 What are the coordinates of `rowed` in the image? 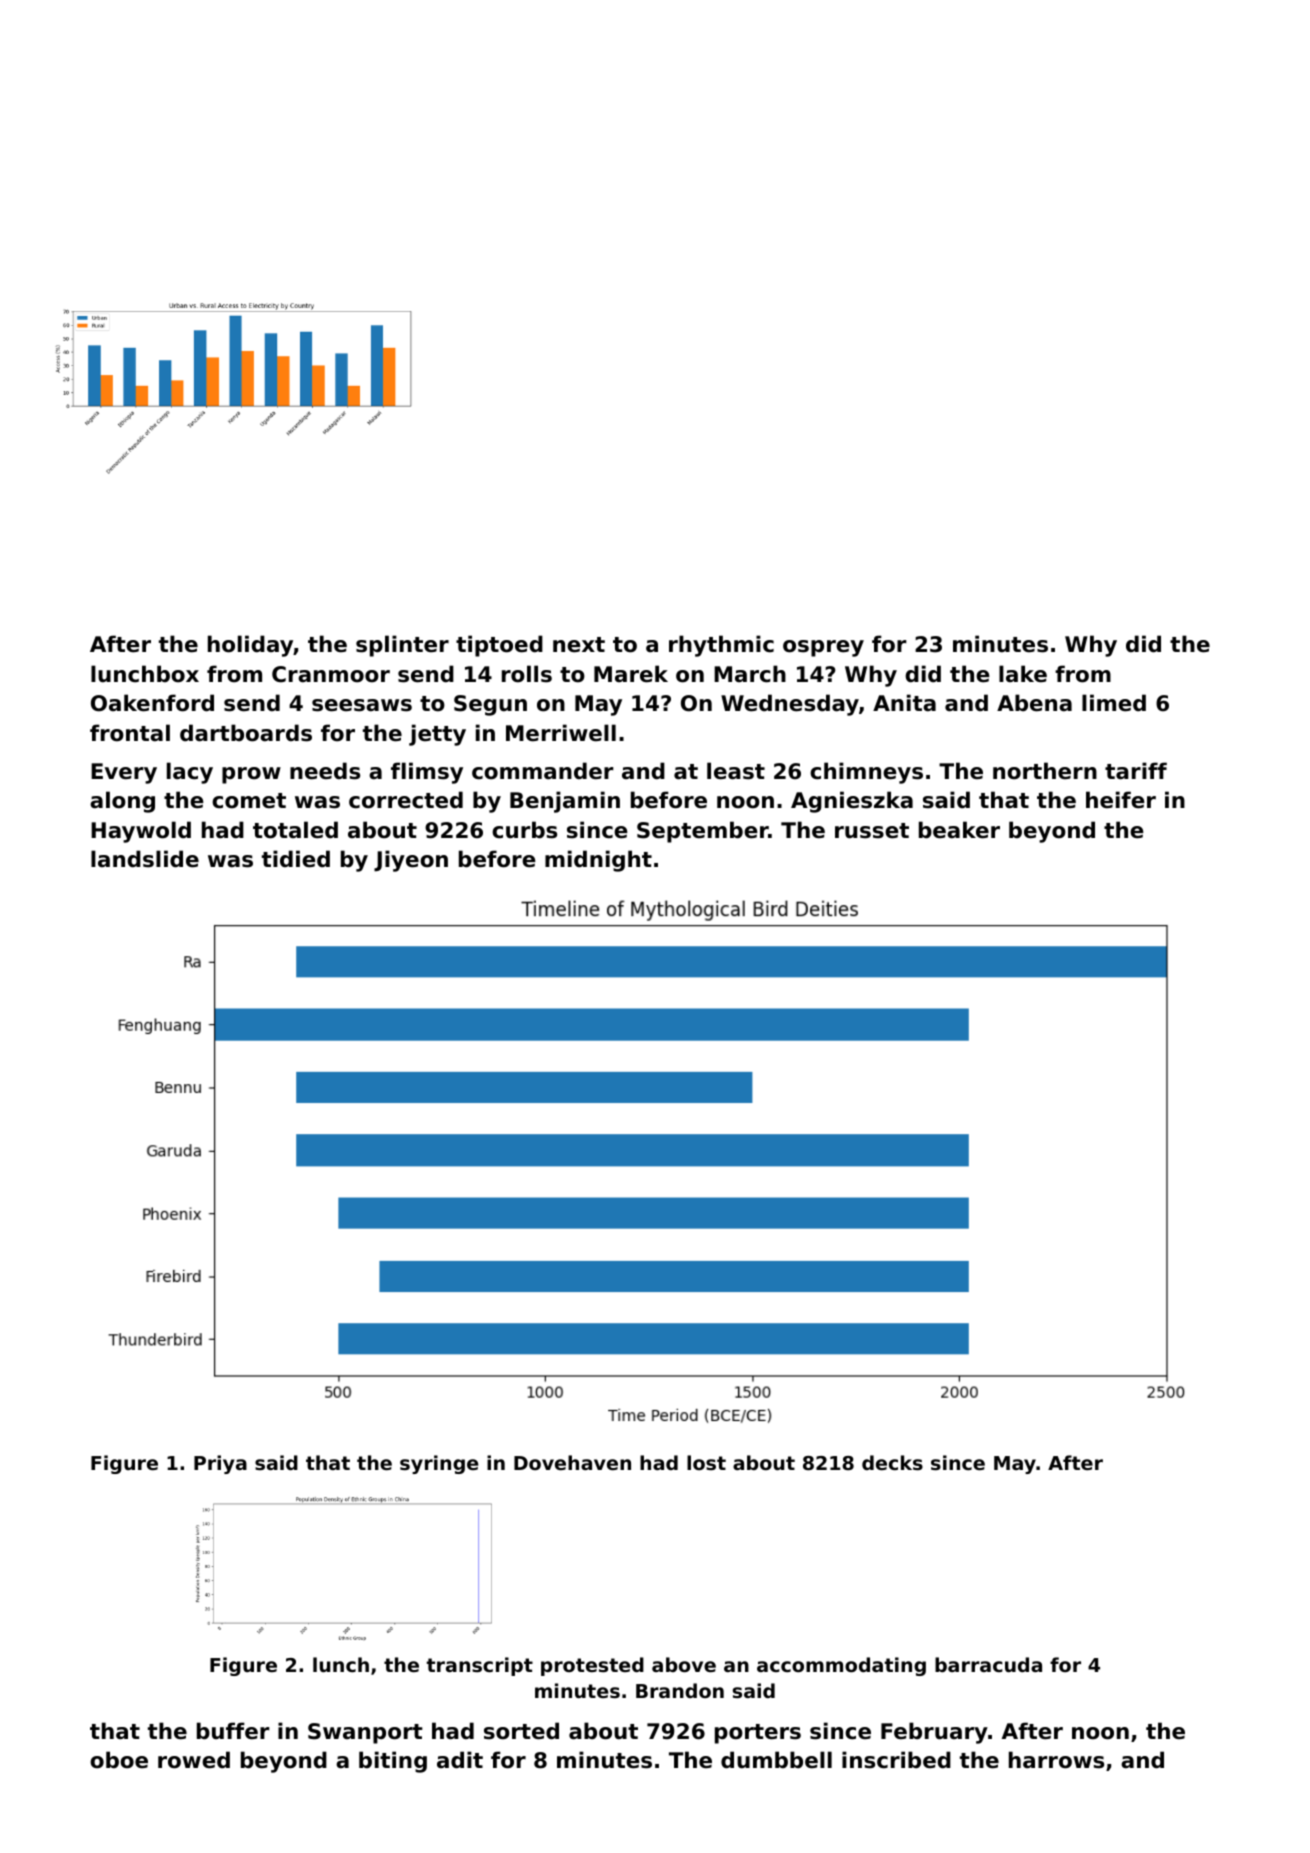 It's located at (194, 1760).
